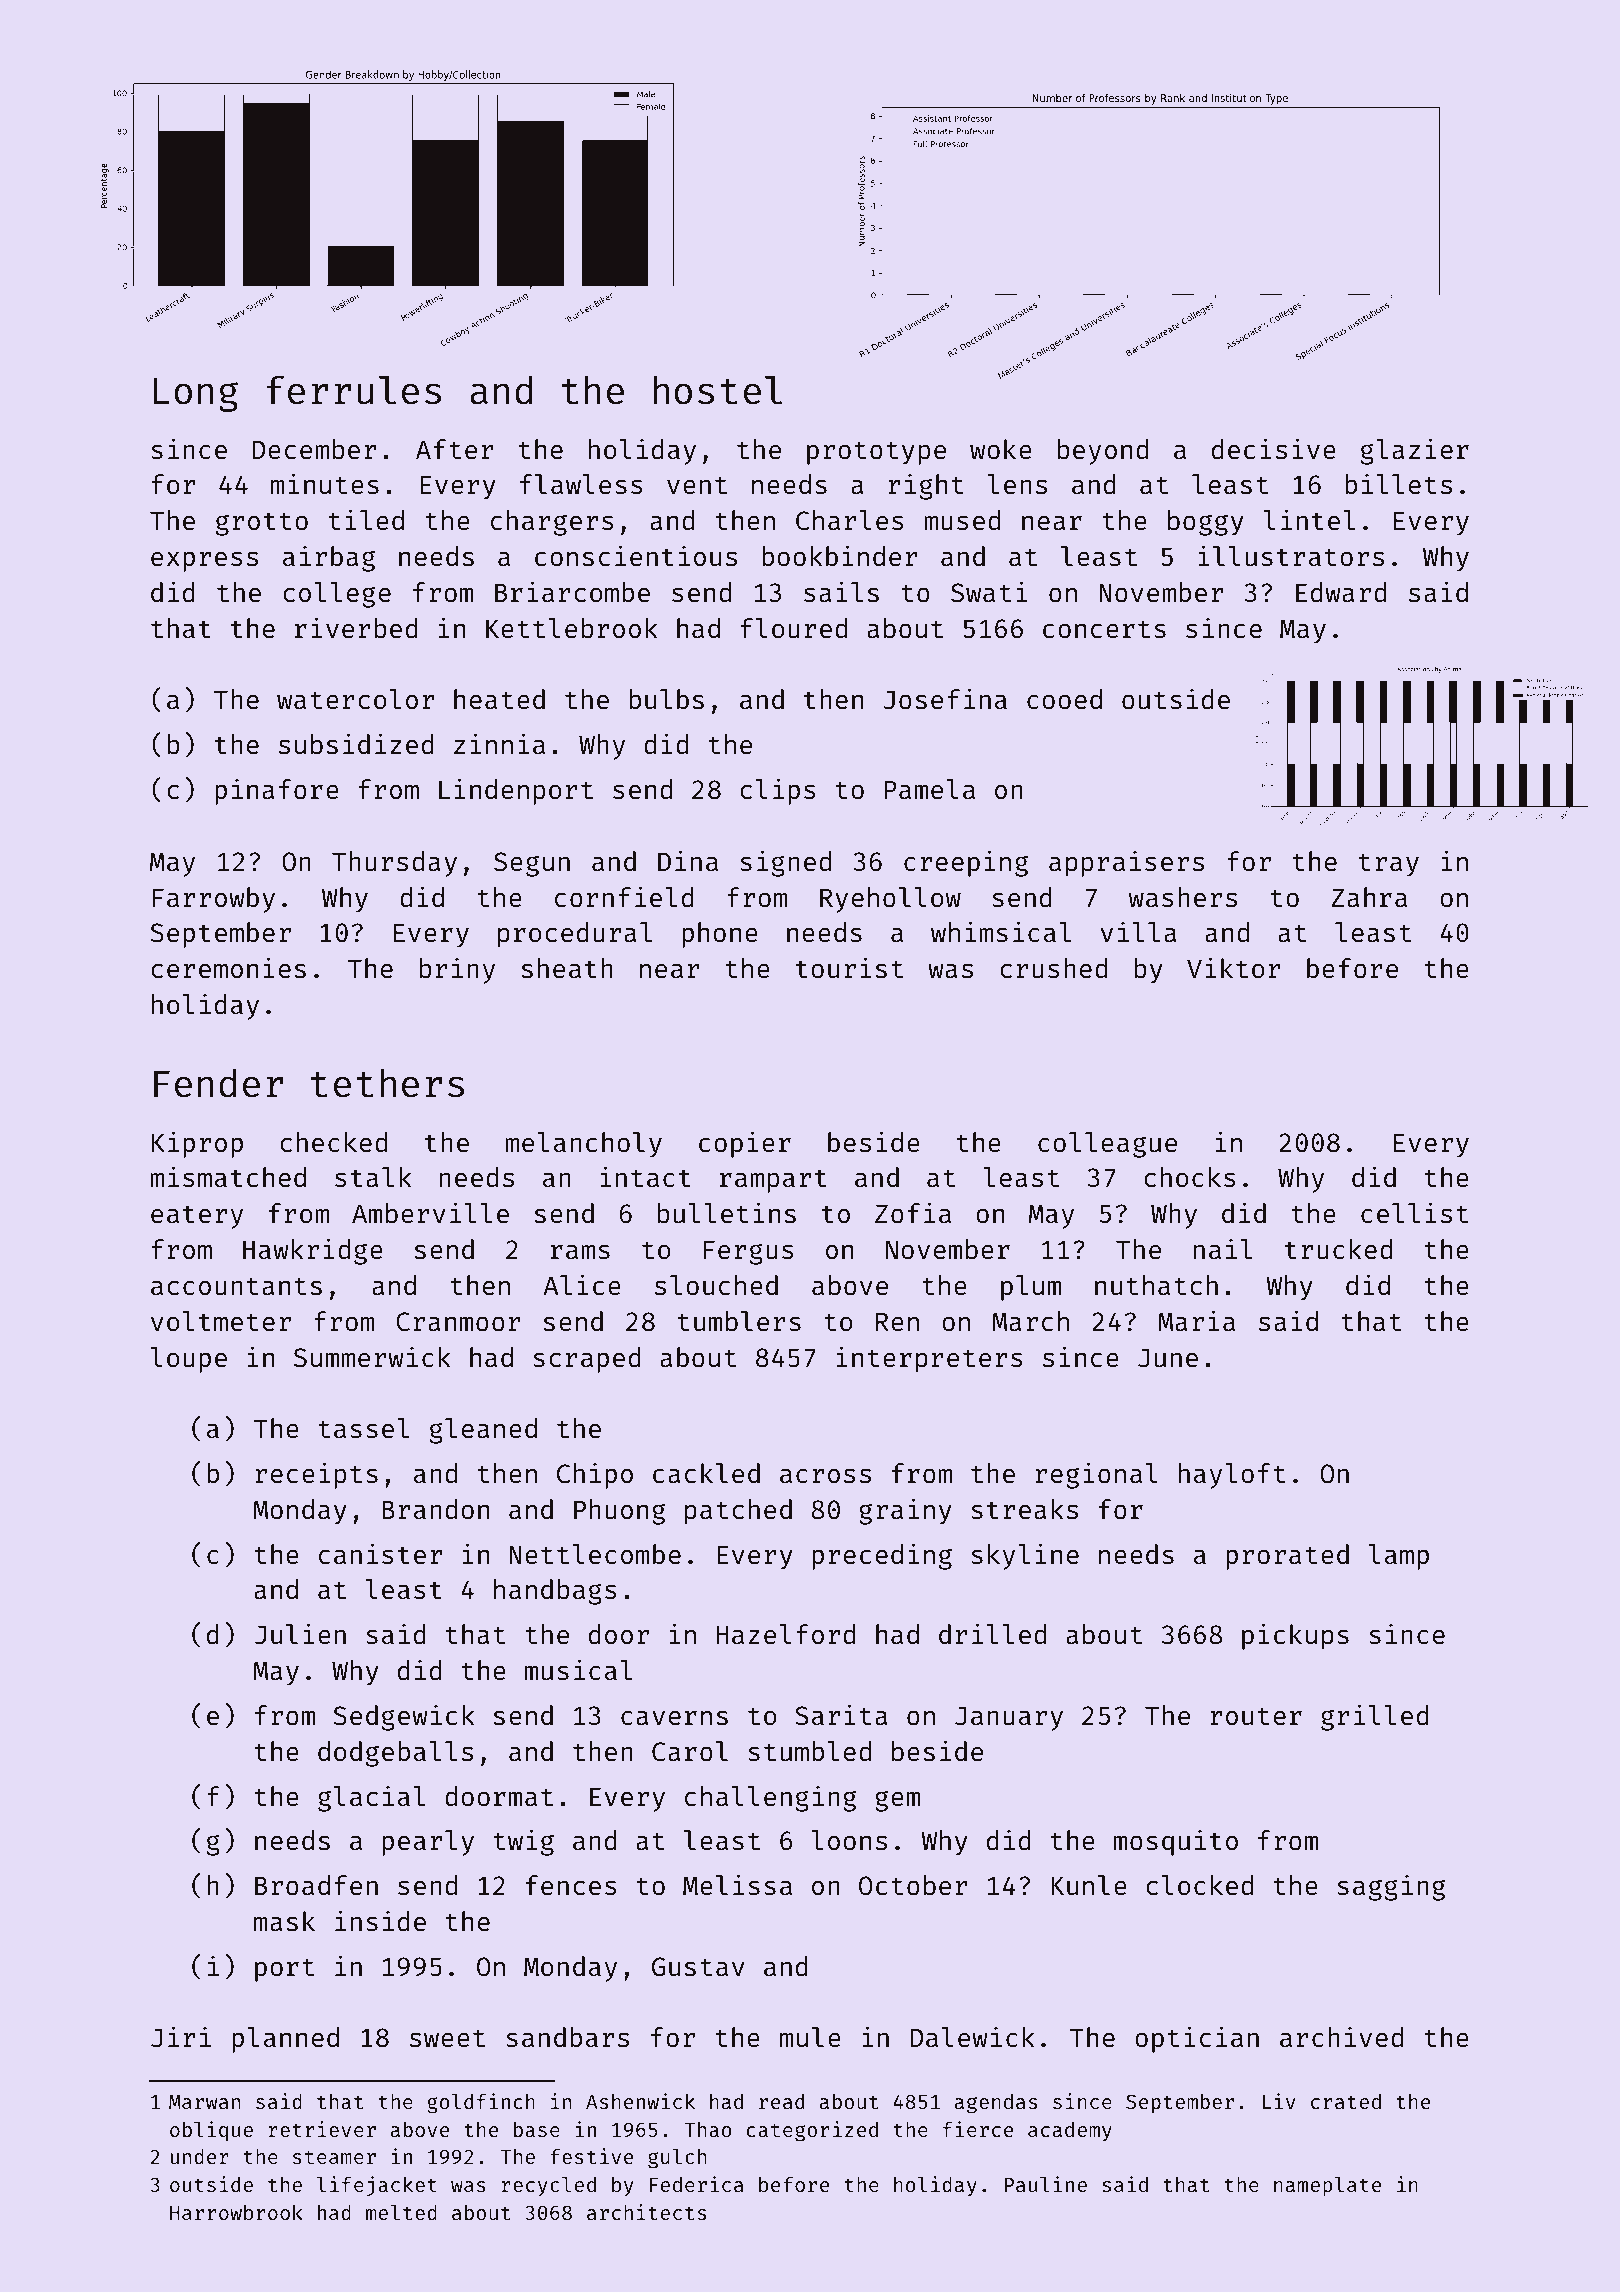  I want to click on cooed, so click(1064, 699).
